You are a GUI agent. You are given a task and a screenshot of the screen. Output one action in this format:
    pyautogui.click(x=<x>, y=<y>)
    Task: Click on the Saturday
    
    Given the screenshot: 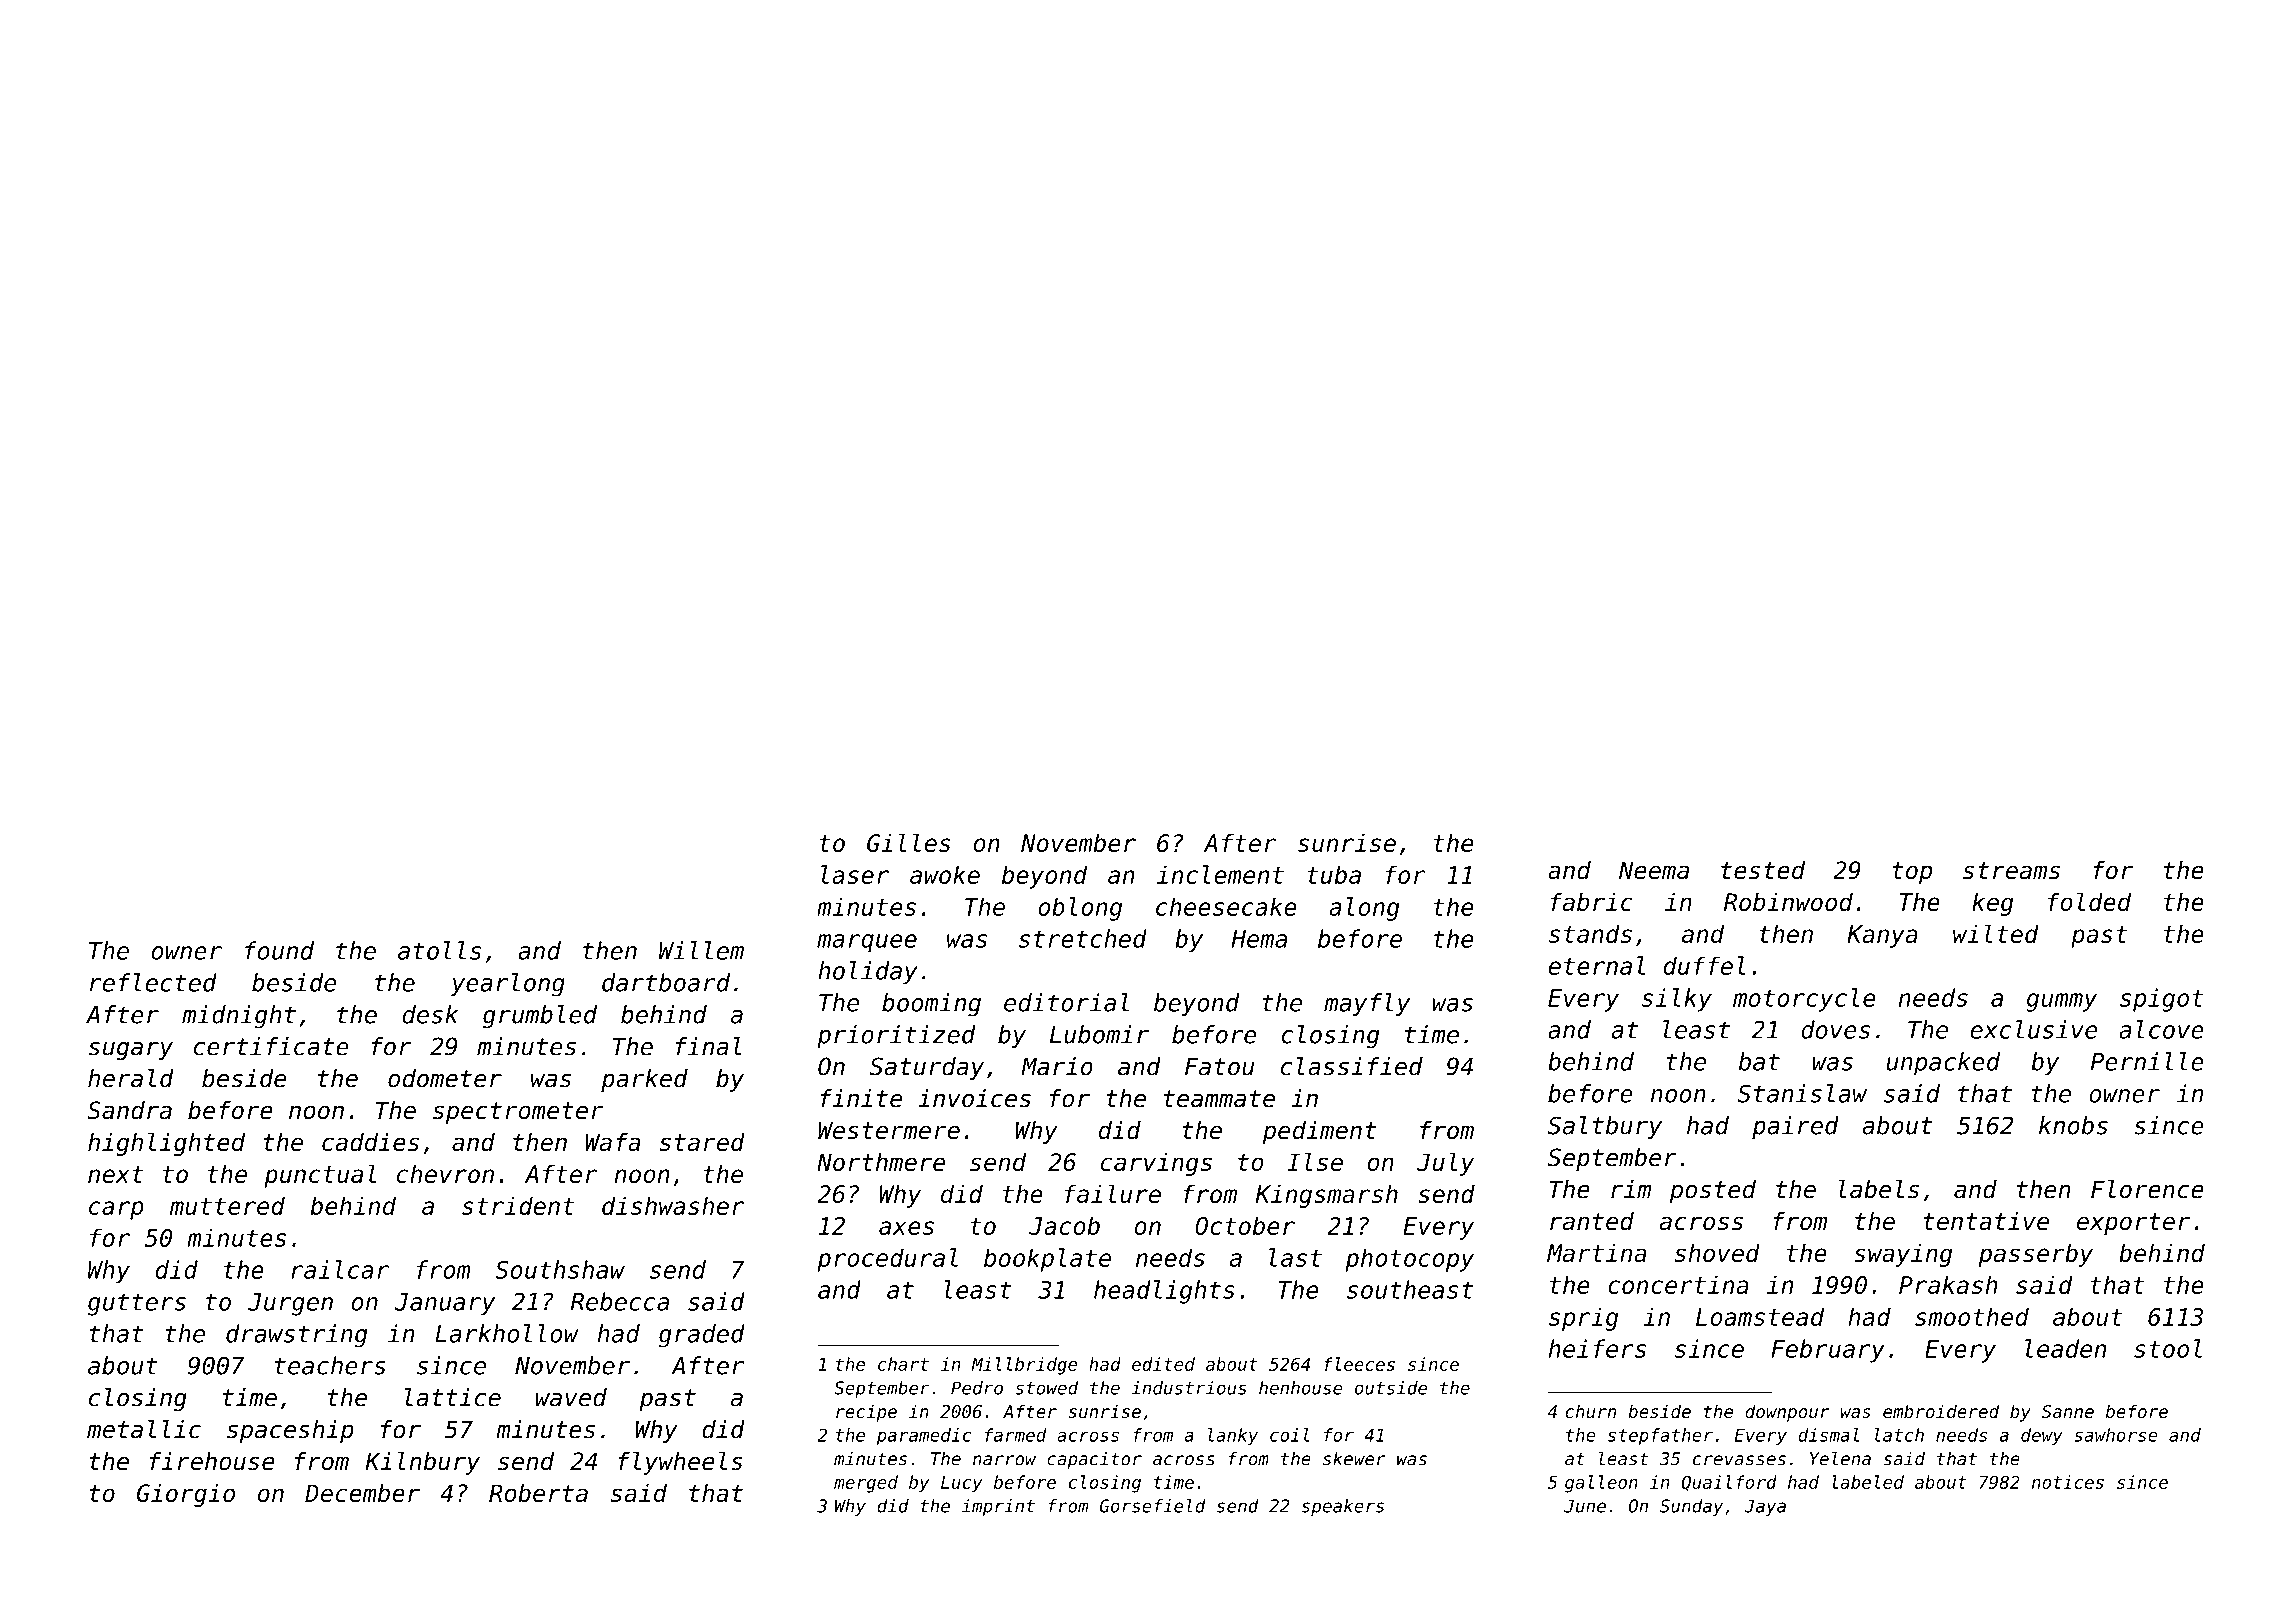 What is the action you would take?
    pyautogui.click(x=927, y=1068)
